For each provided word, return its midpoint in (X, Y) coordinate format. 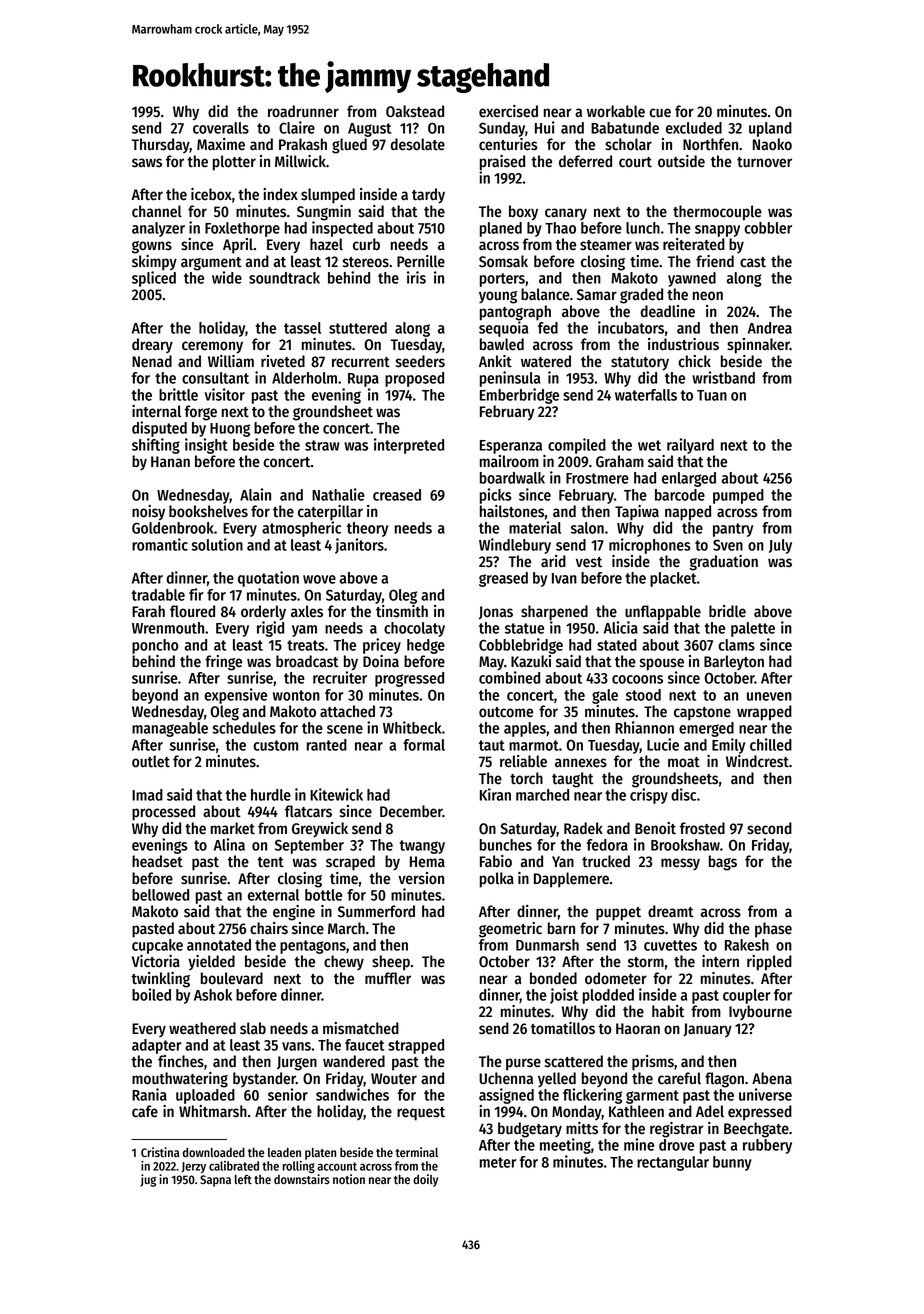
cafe (145, 1111)
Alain (255, 494)
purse (523, 1064)
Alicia (621, 627)
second (769, 828)
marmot (534, 745)
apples (525, 729)
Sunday (502, 129)
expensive (235, 696)
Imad (147, 795)
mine (639, 1144)
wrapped (764, 713)
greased (503, 579)
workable (616, 111)
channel (157, 211)
